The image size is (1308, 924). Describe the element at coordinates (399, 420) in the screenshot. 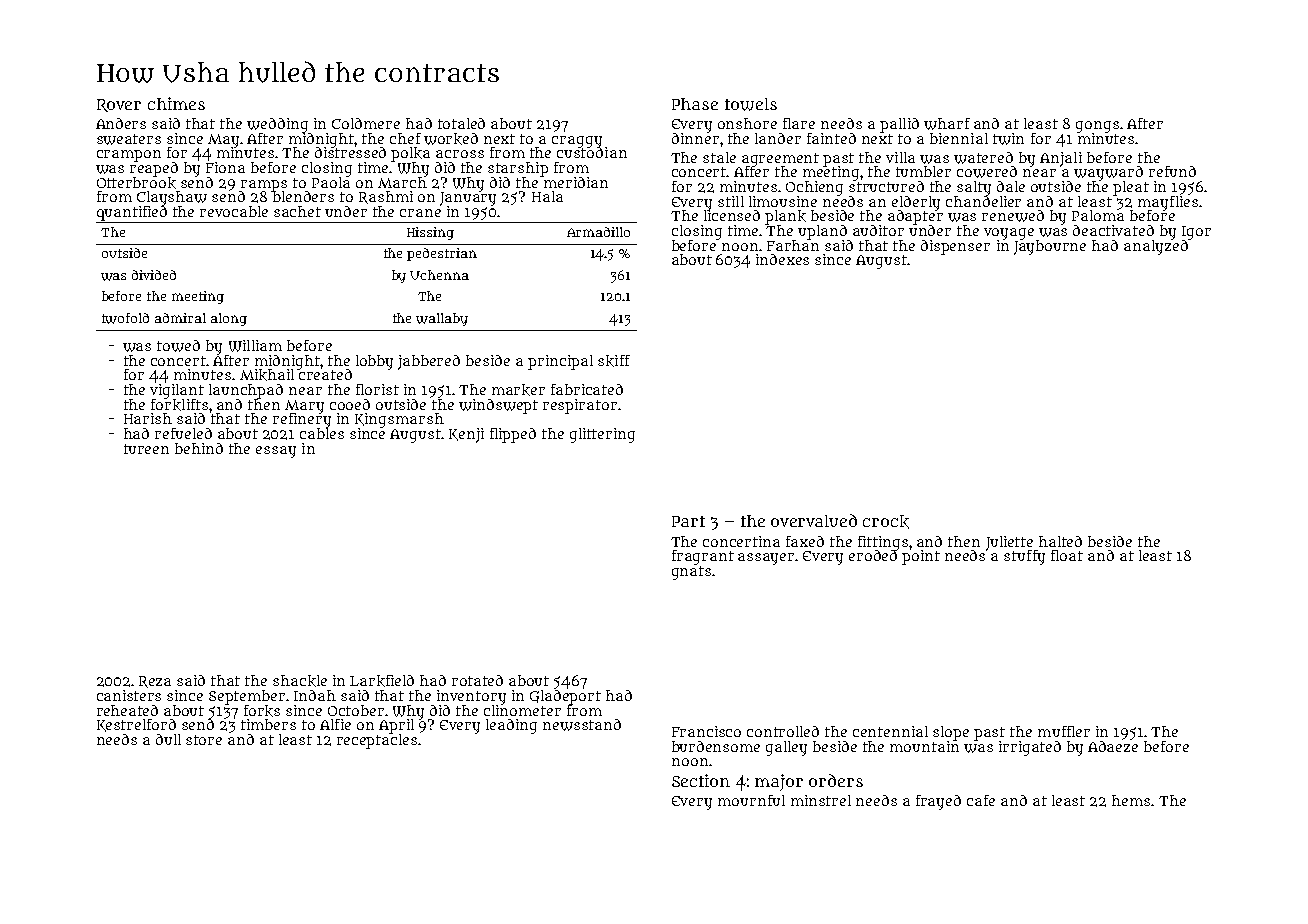

I see `Kingsmarsh` at that location.
